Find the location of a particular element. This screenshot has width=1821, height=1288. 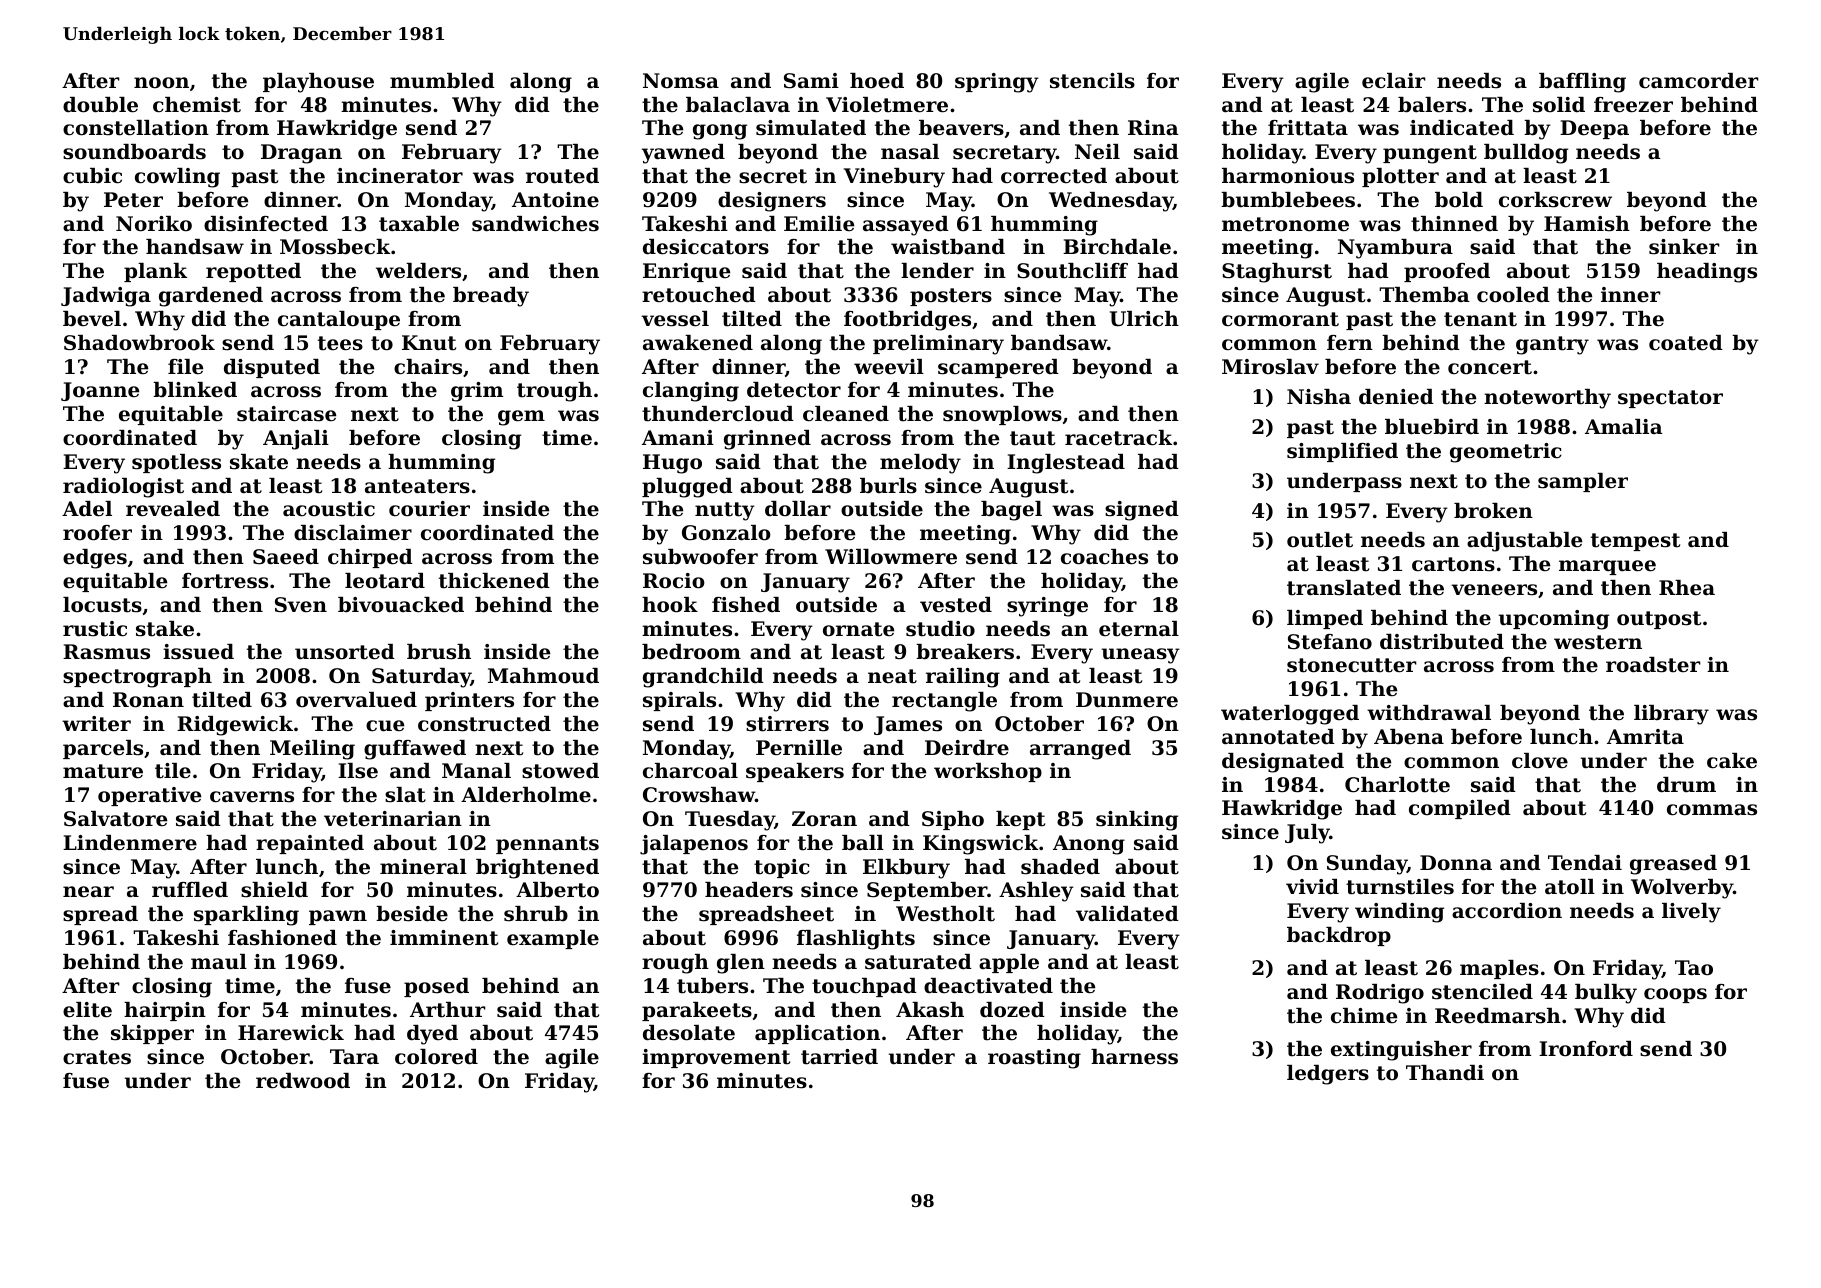

Amrita is located at coordinates (1645, 737).
